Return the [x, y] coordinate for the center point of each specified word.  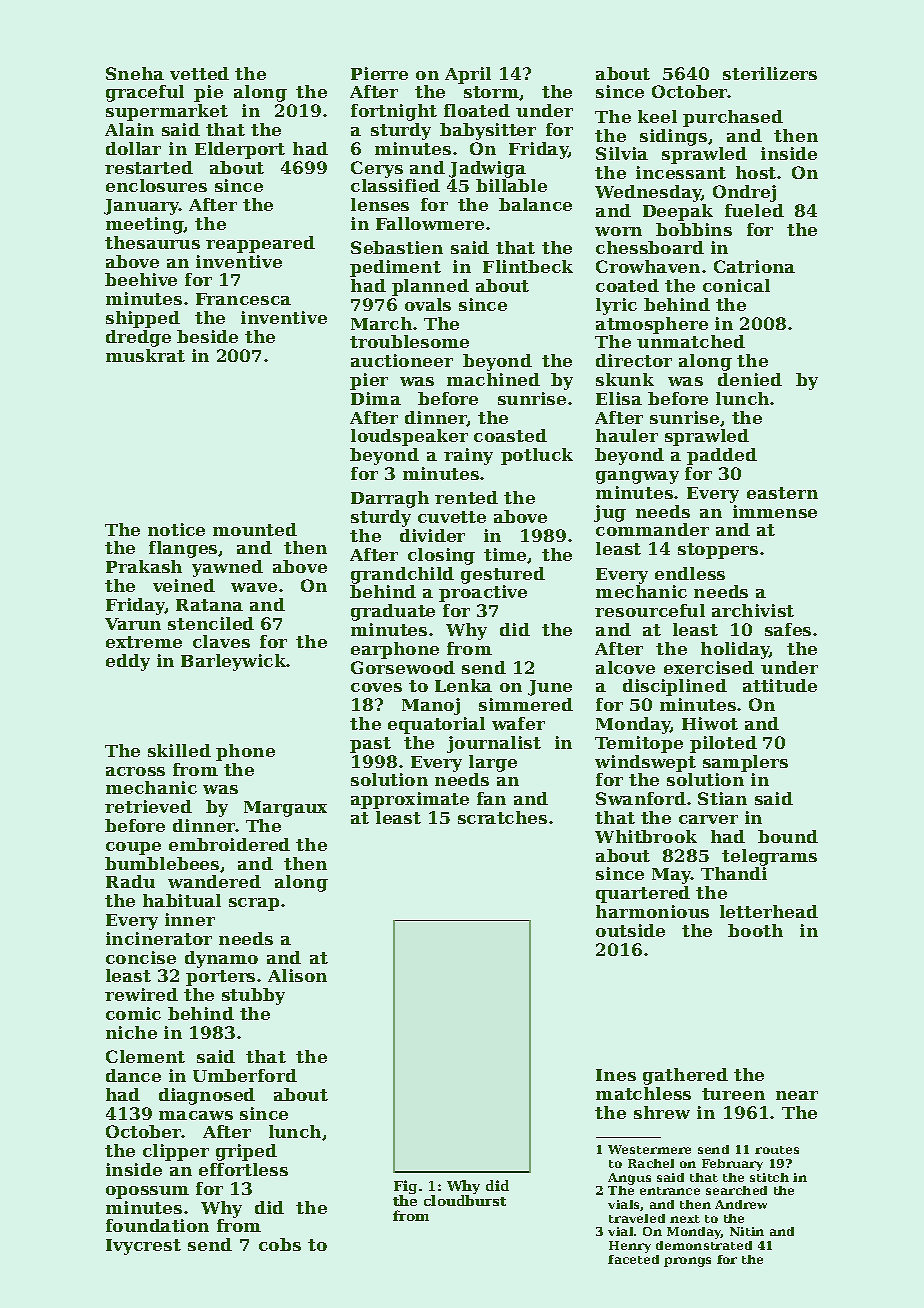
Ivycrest [143, 1247]
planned [430, 287]
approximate [410, 800]
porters [220, 978]
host [756, 172]
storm [491, 92]
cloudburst [465, 1200]
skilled [179, 750]
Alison [297, 975]
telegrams [769, 857]
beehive [141, 279]
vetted [199, 73]
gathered [685, 1076]
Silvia [622, 153]
